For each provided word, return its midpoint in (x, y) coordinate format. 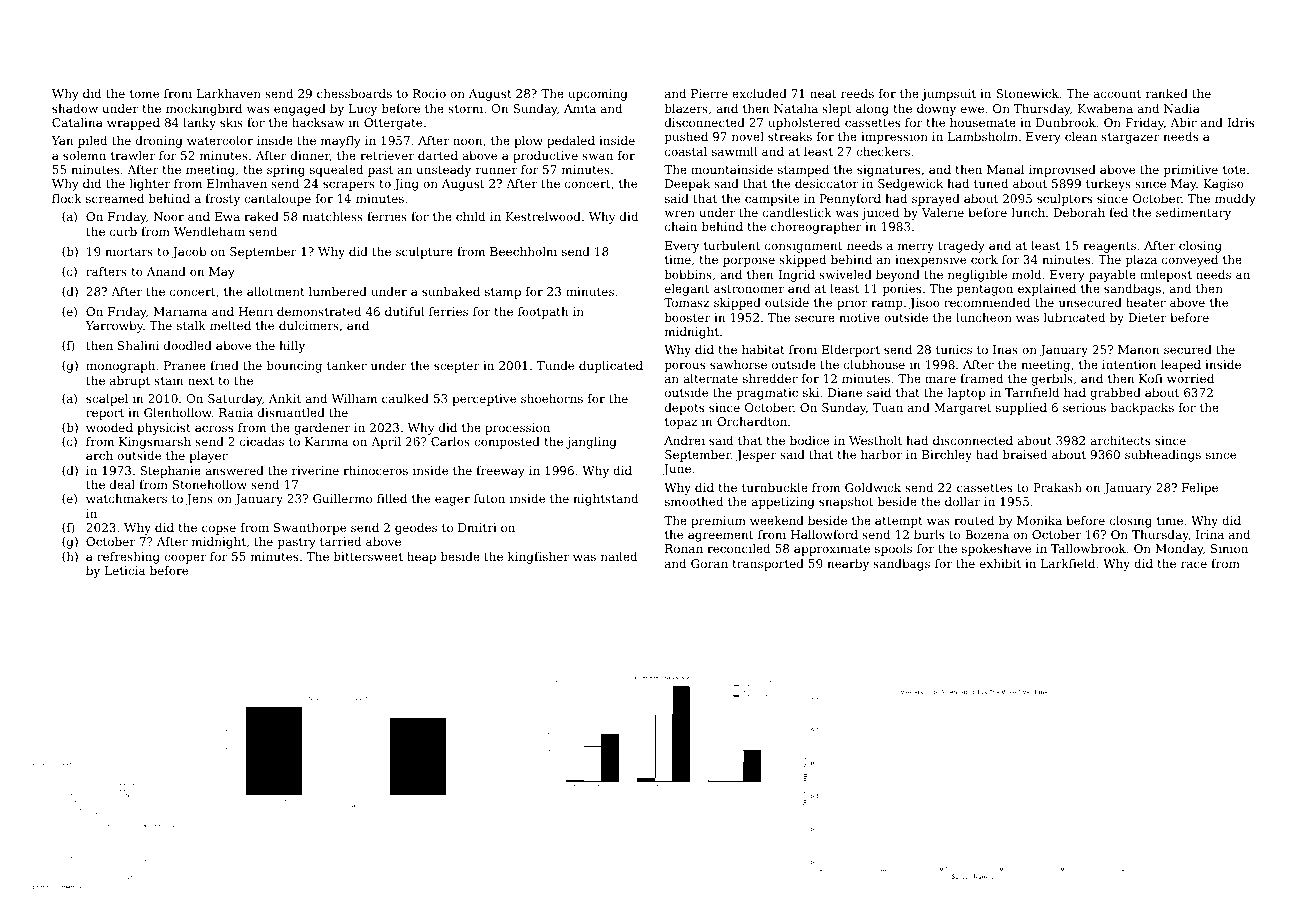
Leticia (125, 570)
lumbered (338, 291)
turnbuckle (775, 487)
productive (545, 157)
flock (67, 198)
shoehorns (552, 398)
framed (981, 378)
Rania (236, 412)
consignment (803, 247)
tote (1234, 170)
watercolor (220, 140)
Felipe (1200, 489)
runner (496, 170)
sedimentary (1193, 214)
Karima (326, 441)
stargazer (1130, 138)
